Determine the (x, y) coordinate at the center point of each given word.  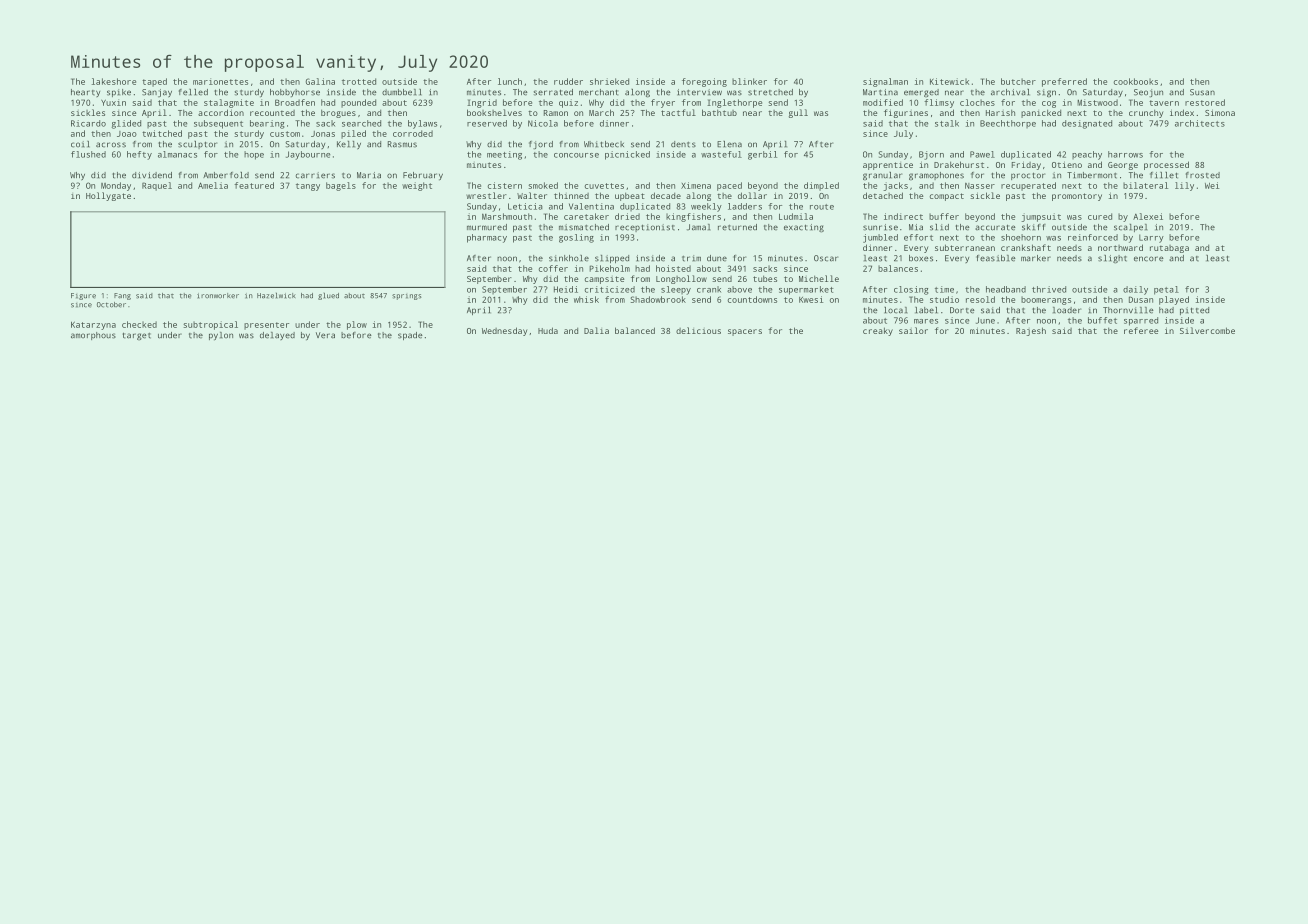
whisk (586, 299)
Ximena (696, 185)
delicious (698, 330)
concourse (576, 155)
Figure (83, 296)
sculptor (197, 145)
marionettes (220, 81)
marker (1036, 258)
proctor (1028, 176)
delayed (277, 336)
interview (699, 92)
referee (1141, 330)
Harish (1000, 112)
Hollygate (108, 196)
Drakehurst (959, 164)
